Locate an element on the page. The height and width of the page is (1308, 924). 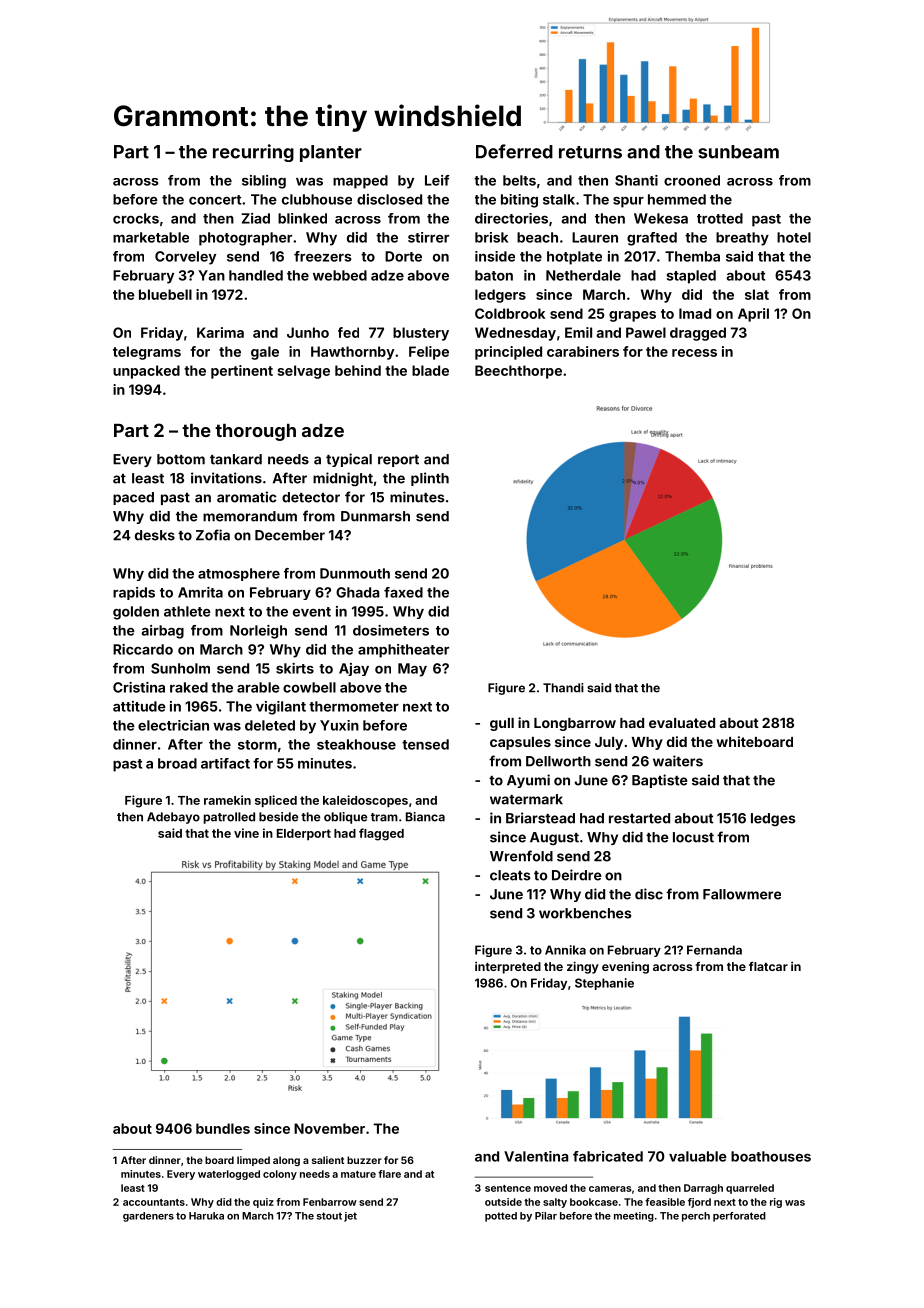
bundles is located at coordinates (223, 1128).
